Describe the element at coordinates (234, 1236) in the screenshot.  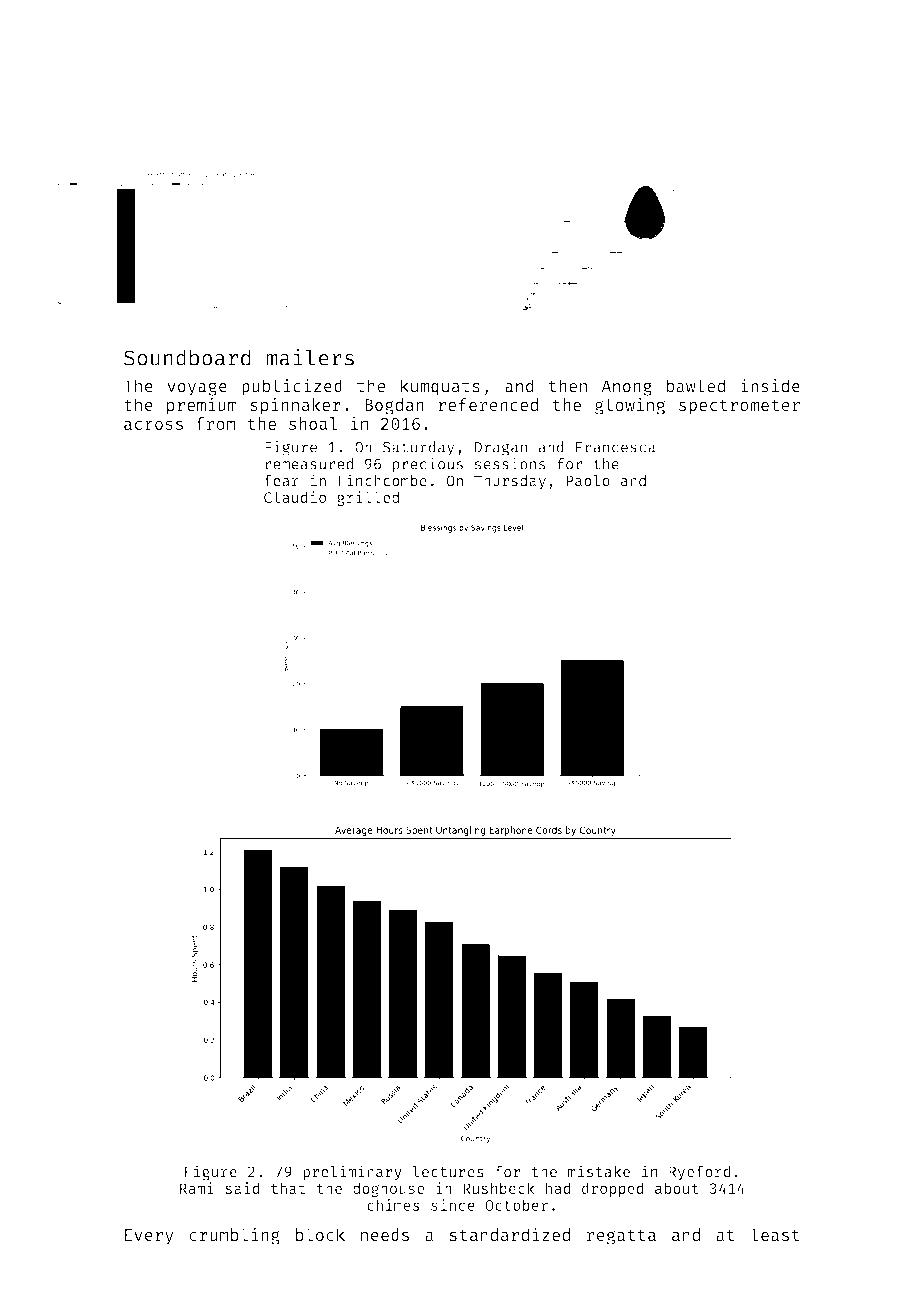
I see `crumbling` at that location.
